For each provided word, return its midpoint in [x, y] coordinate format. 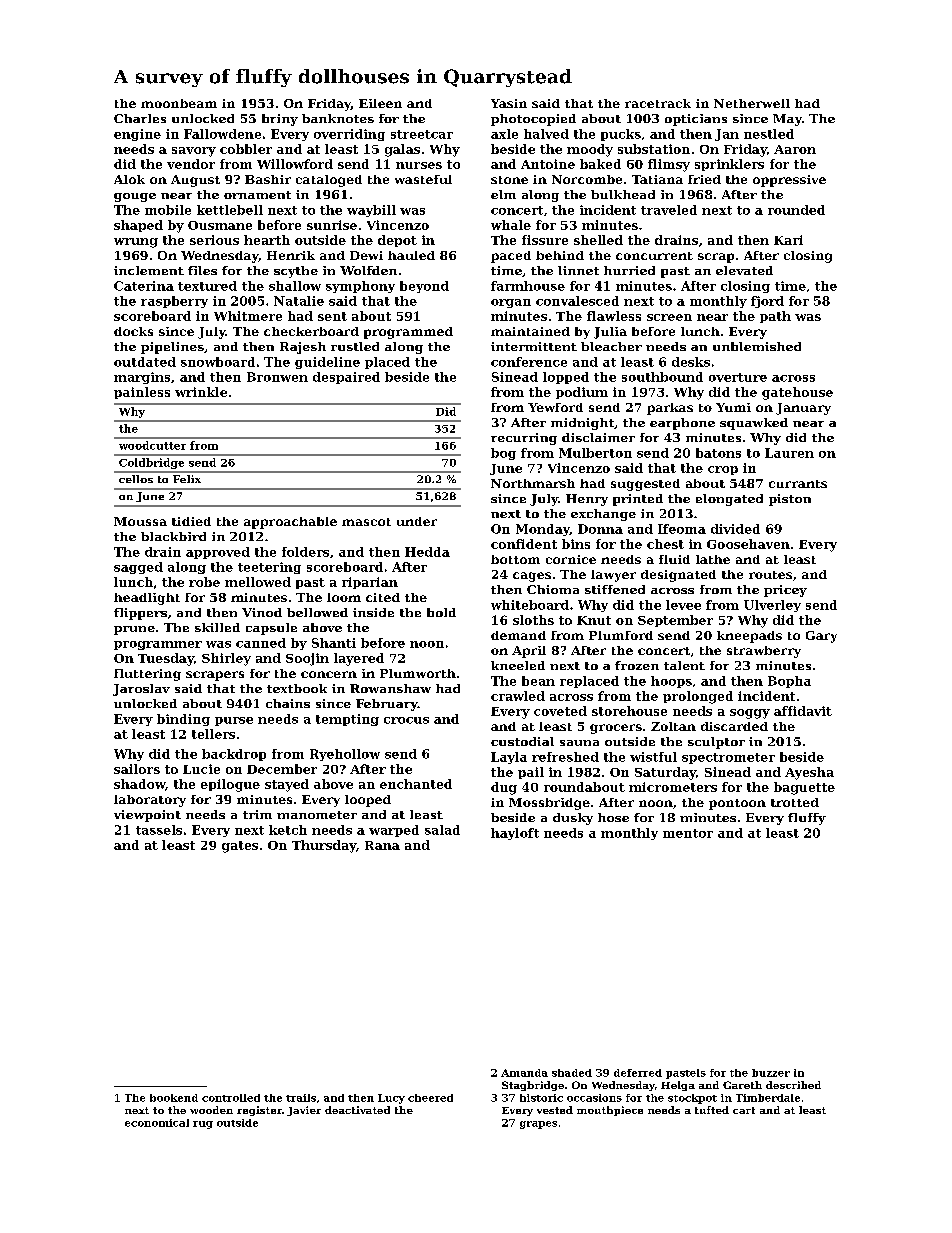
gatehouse [797, 393]
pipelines [172, 348]
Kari [788, 240]
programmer [158, 645]
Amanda [524, 1073]
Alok [129, 179]
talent [684, 665]
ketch [288, 830]
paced [511, 257]
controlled [231, 1098]
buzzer [771, 1073]
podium [582, 393]
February [387, 705]
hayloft [515, 834]
